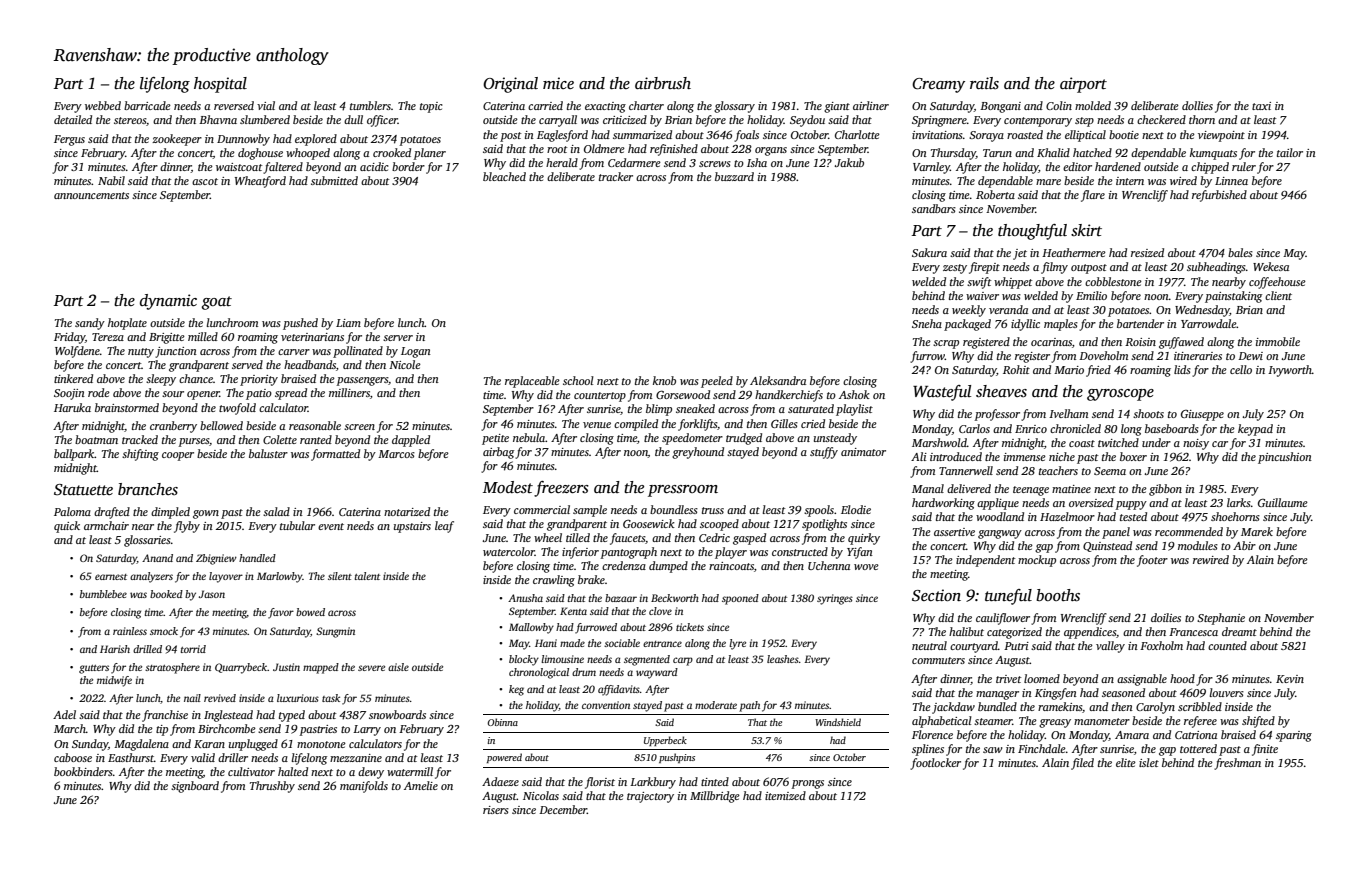 The width and height of the image is (1372, 887). What do you see at coordinates (695, 408) in the image?
I see `sneaked` at bounding box center [695, 408].
